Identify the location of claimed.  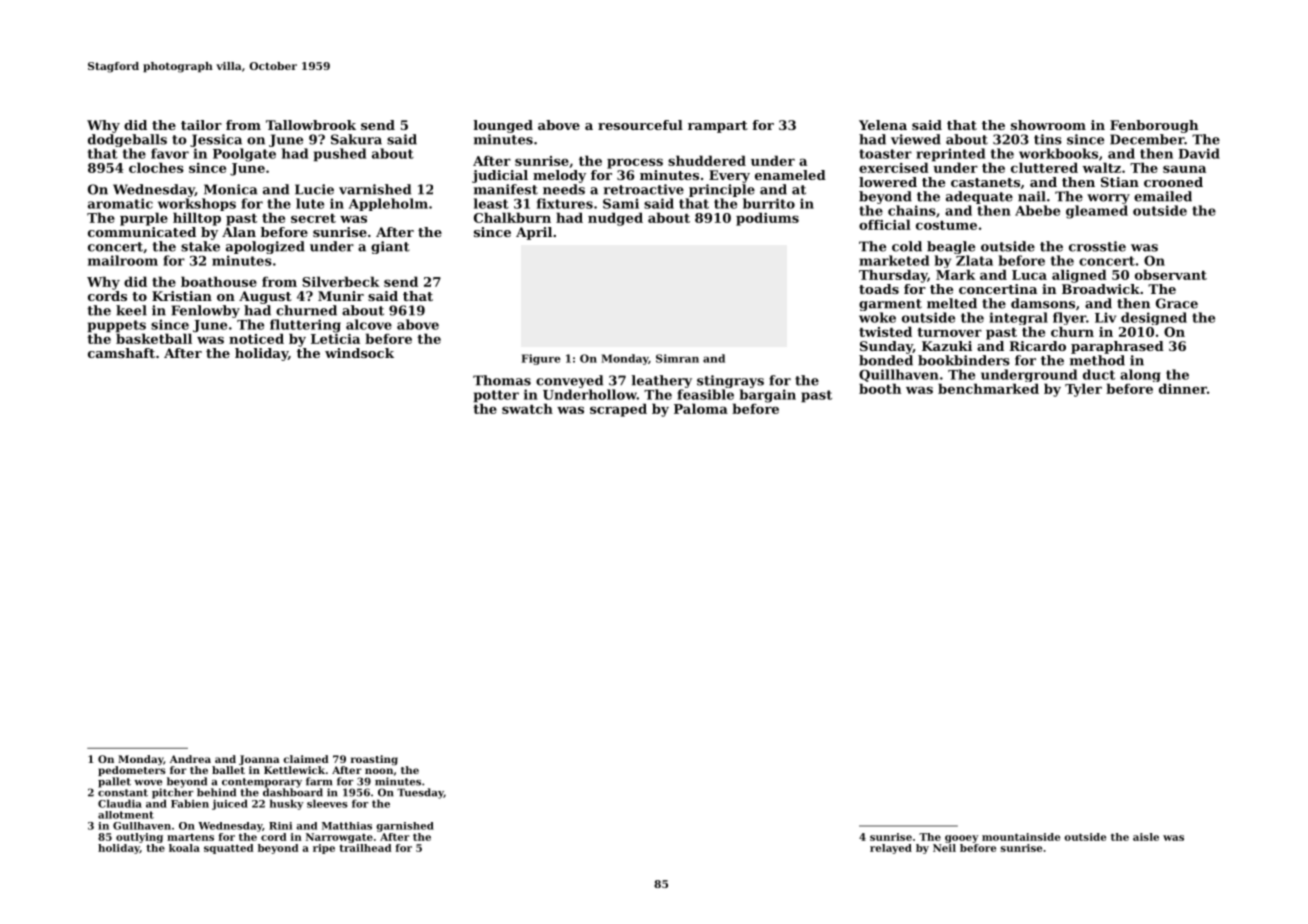
(306, 759).
